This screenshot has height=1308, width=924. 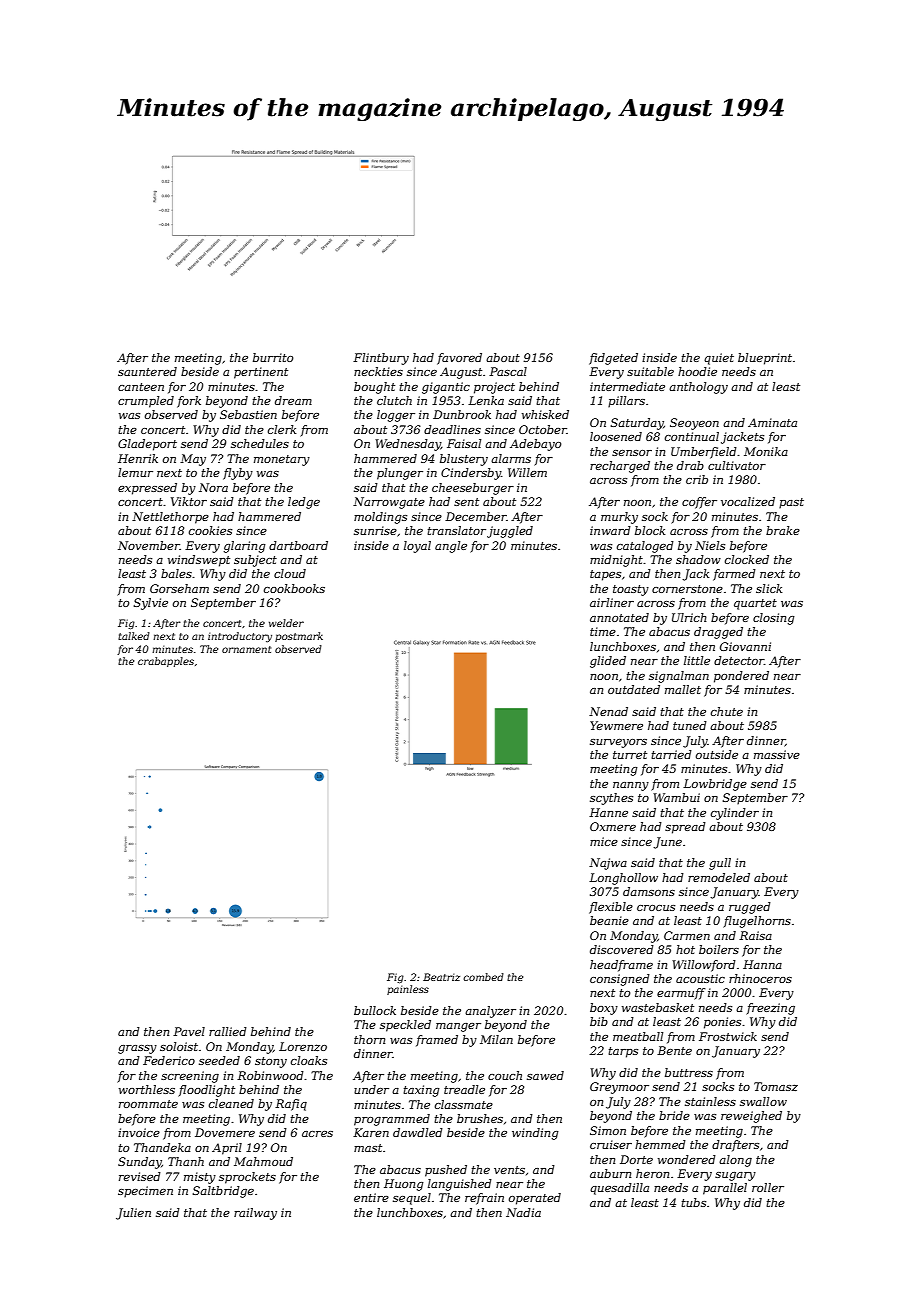 What do you see at coordinates (459, 359) in the screenshot?
I see `favored` at bounding box center [459, 359].
